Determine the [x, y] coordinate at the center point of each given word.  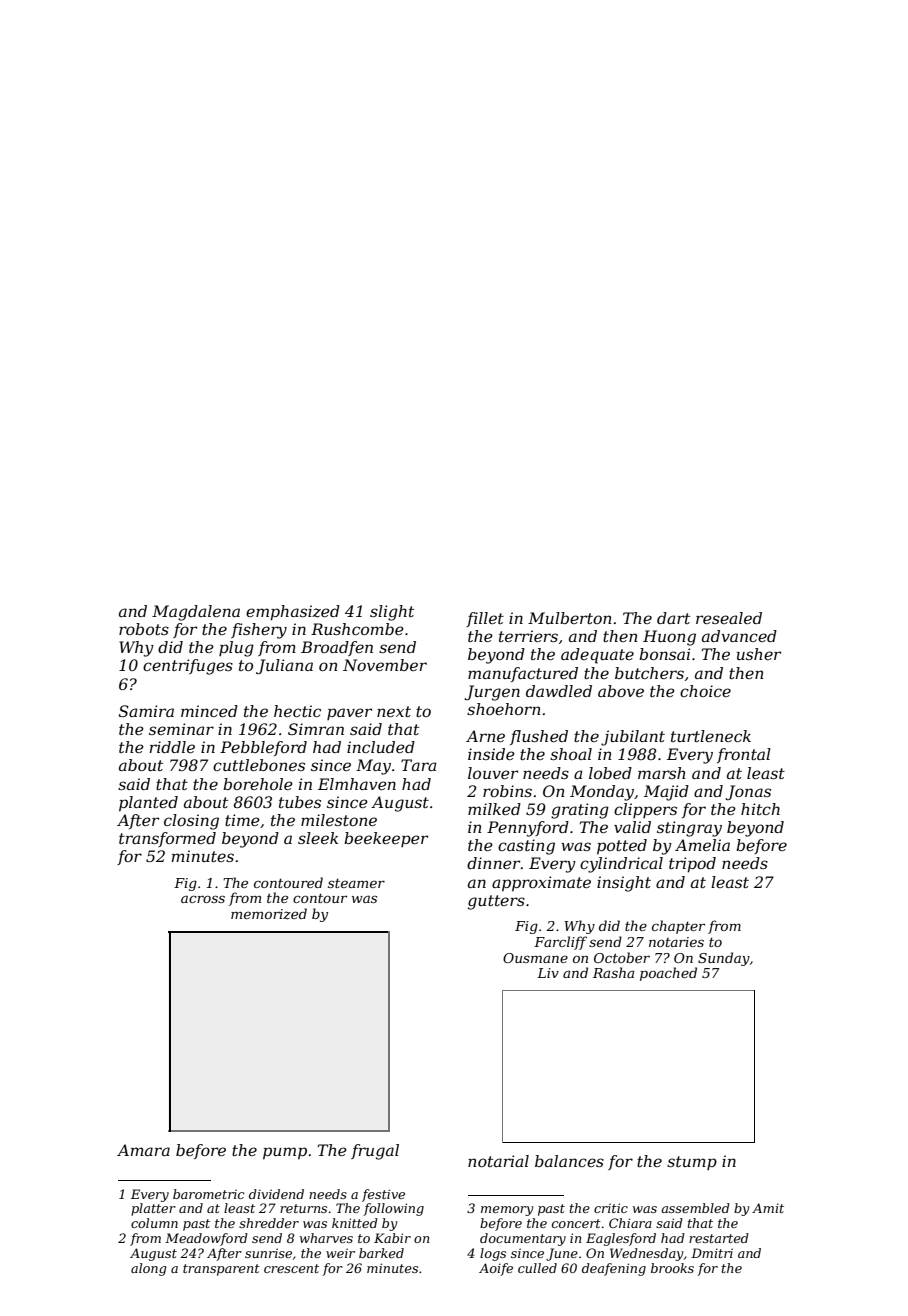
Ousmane [535, 958]
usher [759, 654]
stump [692, 1163]
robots [144, 629]
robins [507, 791]
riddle [172, 747]
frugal [375, 1152]
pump [285, 1153]
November [385, 665]
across [203, 899]
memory [507, 1211]
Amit [768, 1208]
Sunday [724, 959]
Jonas [748, 792]
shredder [269, 1223]
